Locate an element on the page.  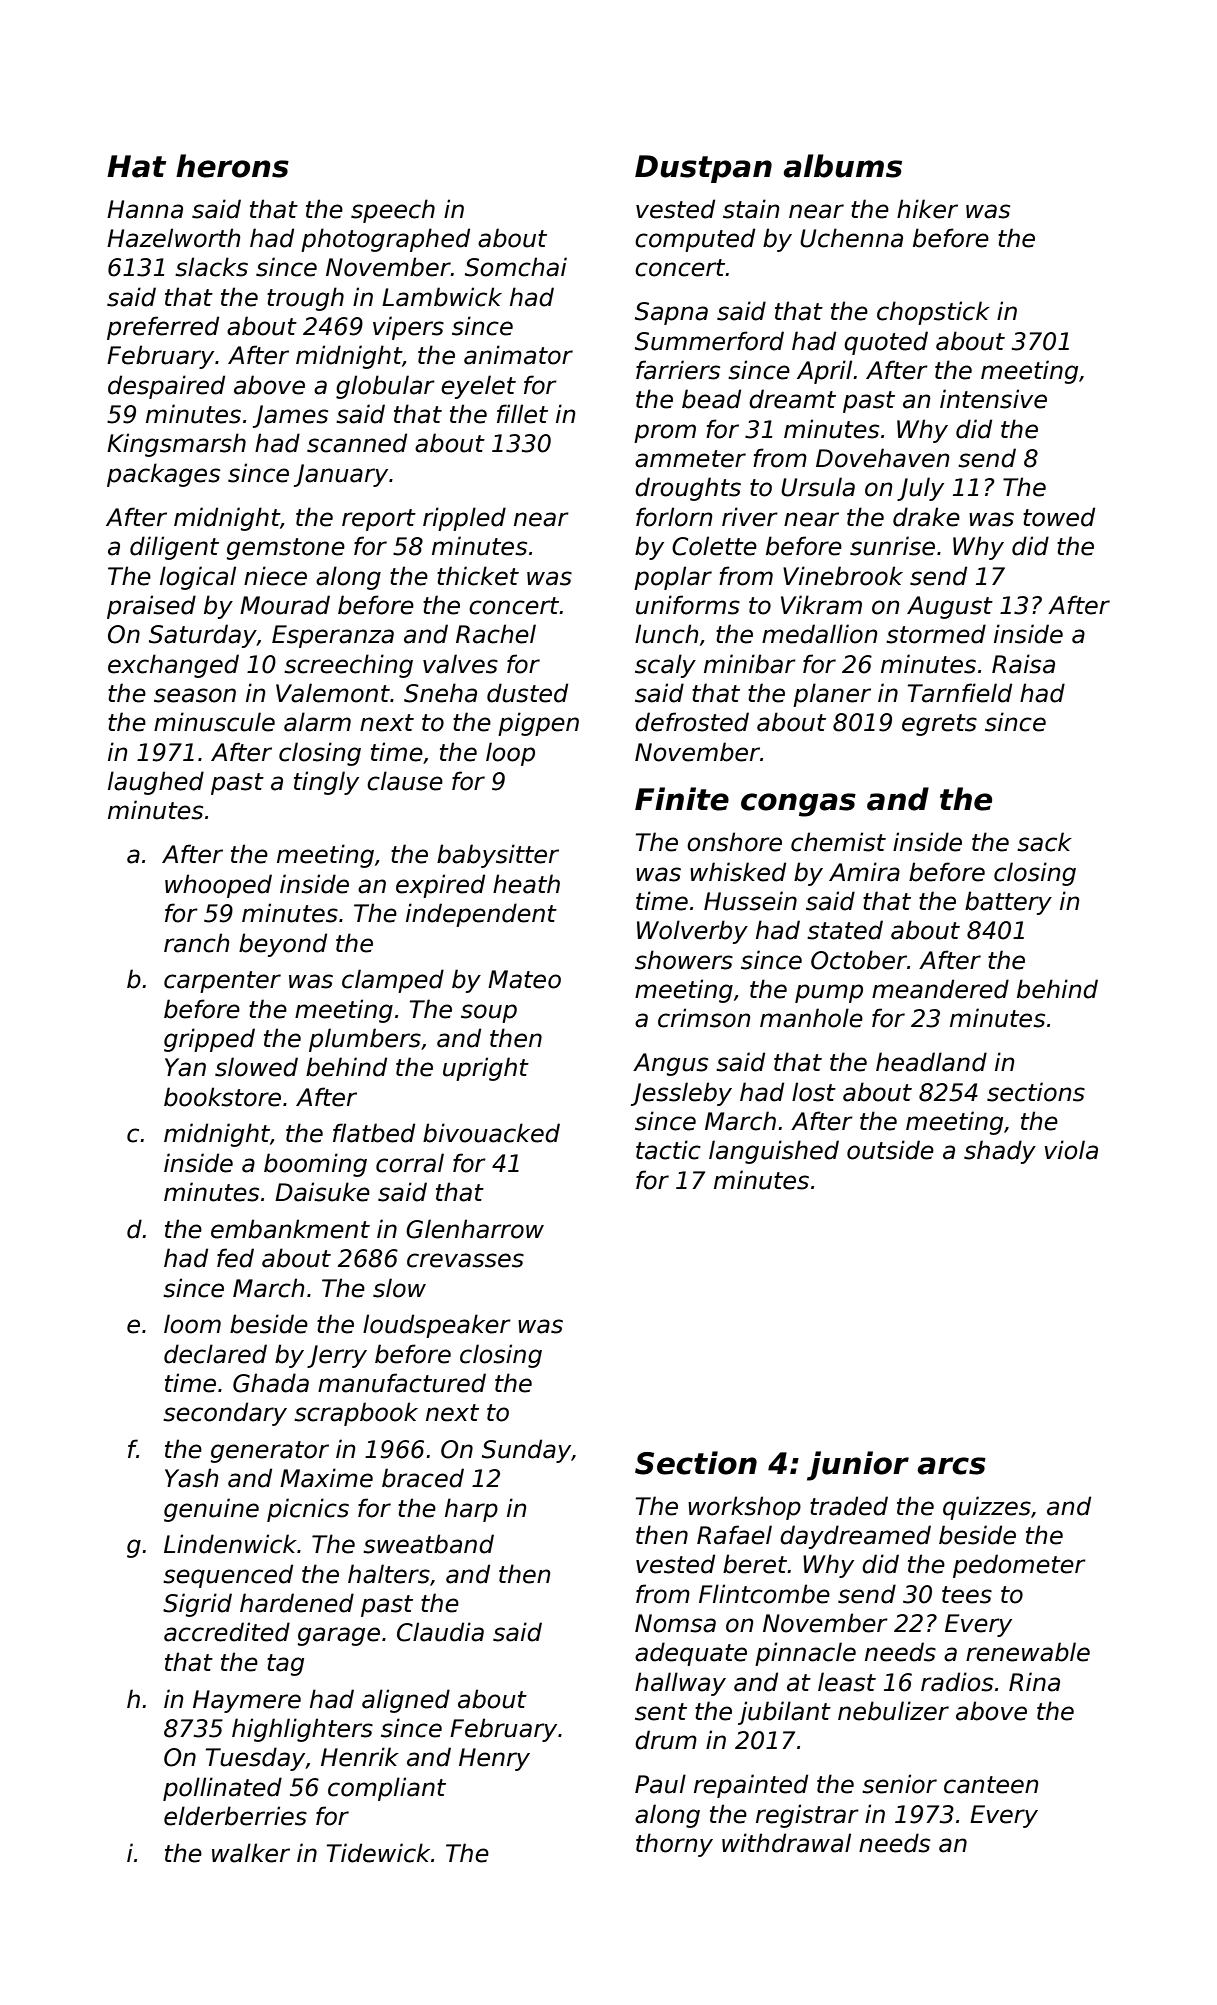
embankment is located at coordinates (290, 1229).
